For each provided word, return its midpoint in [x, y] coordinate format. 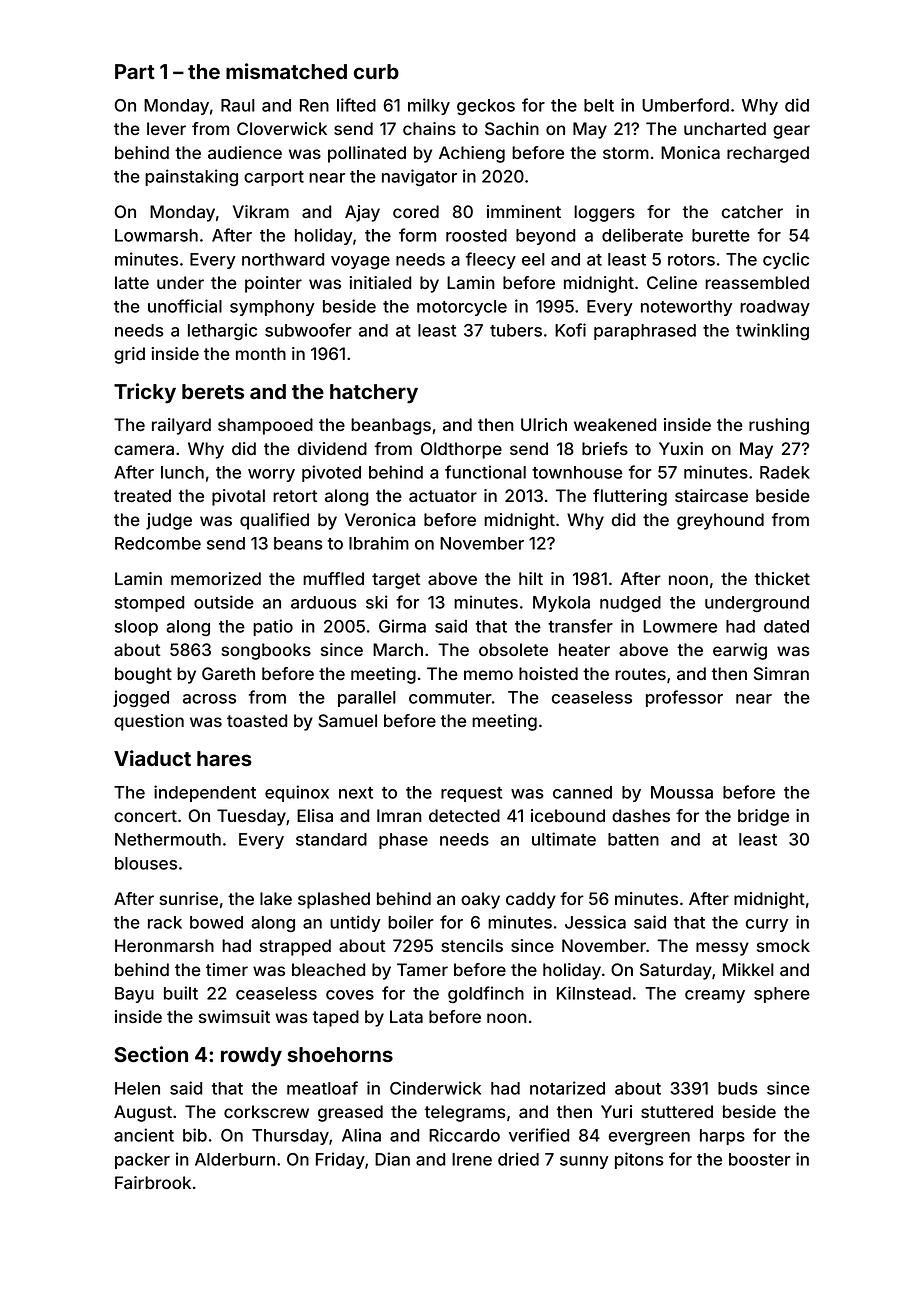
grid [129, 355]
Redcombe [158, 543]
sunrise [188, 898]
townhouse [577, 472]
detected [464, 815]
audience [245, 152]
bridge [763, 817]
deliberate [642, 235]
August [143, 1113]
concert [145, 816]
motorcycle [462, 308]
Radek [785, 472]
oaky [480, 900]
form [417, 235]
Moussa [682, 792]
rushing [779, 426]
